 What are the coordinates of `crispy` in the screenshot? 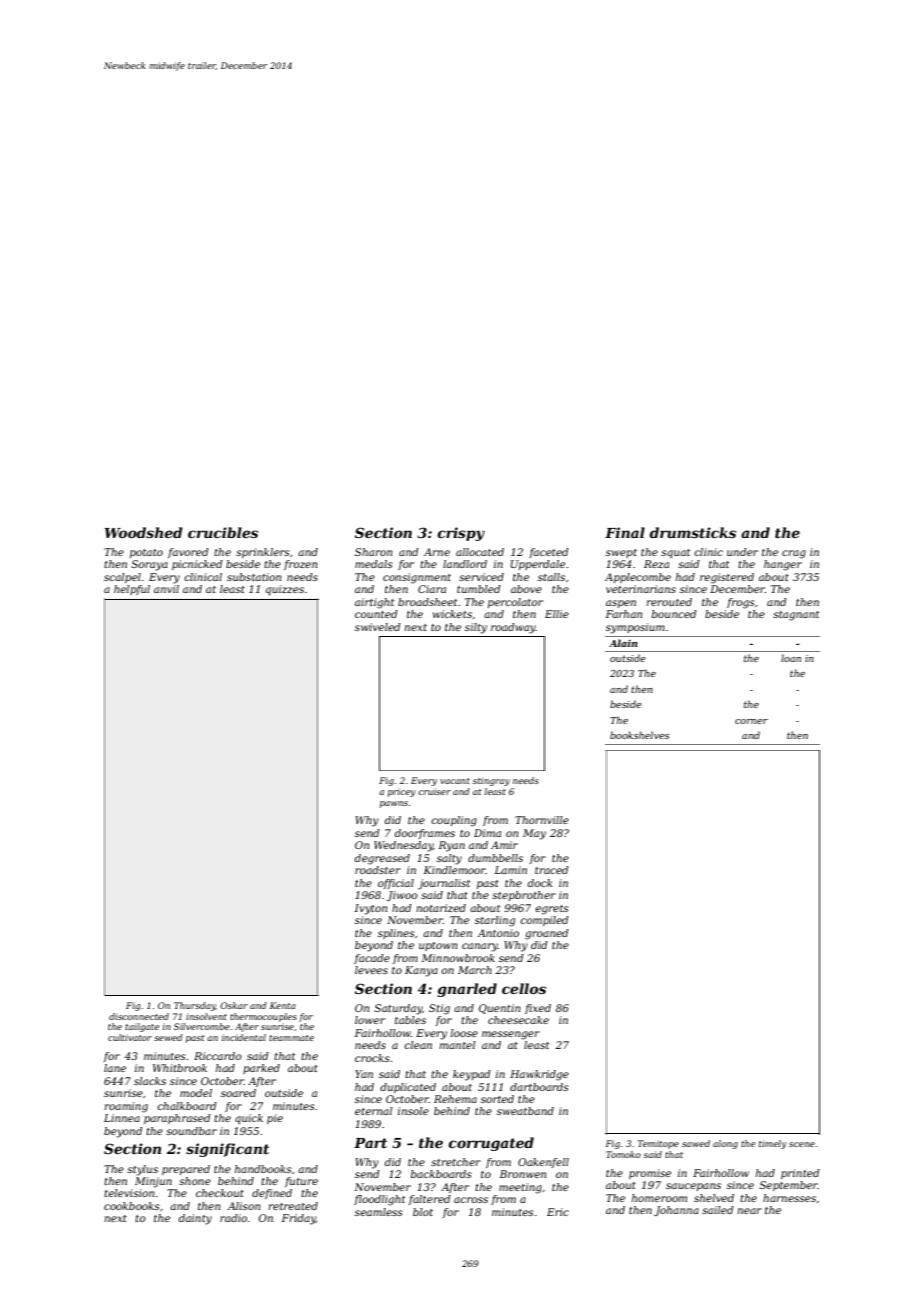 It's located at (461, 534).
